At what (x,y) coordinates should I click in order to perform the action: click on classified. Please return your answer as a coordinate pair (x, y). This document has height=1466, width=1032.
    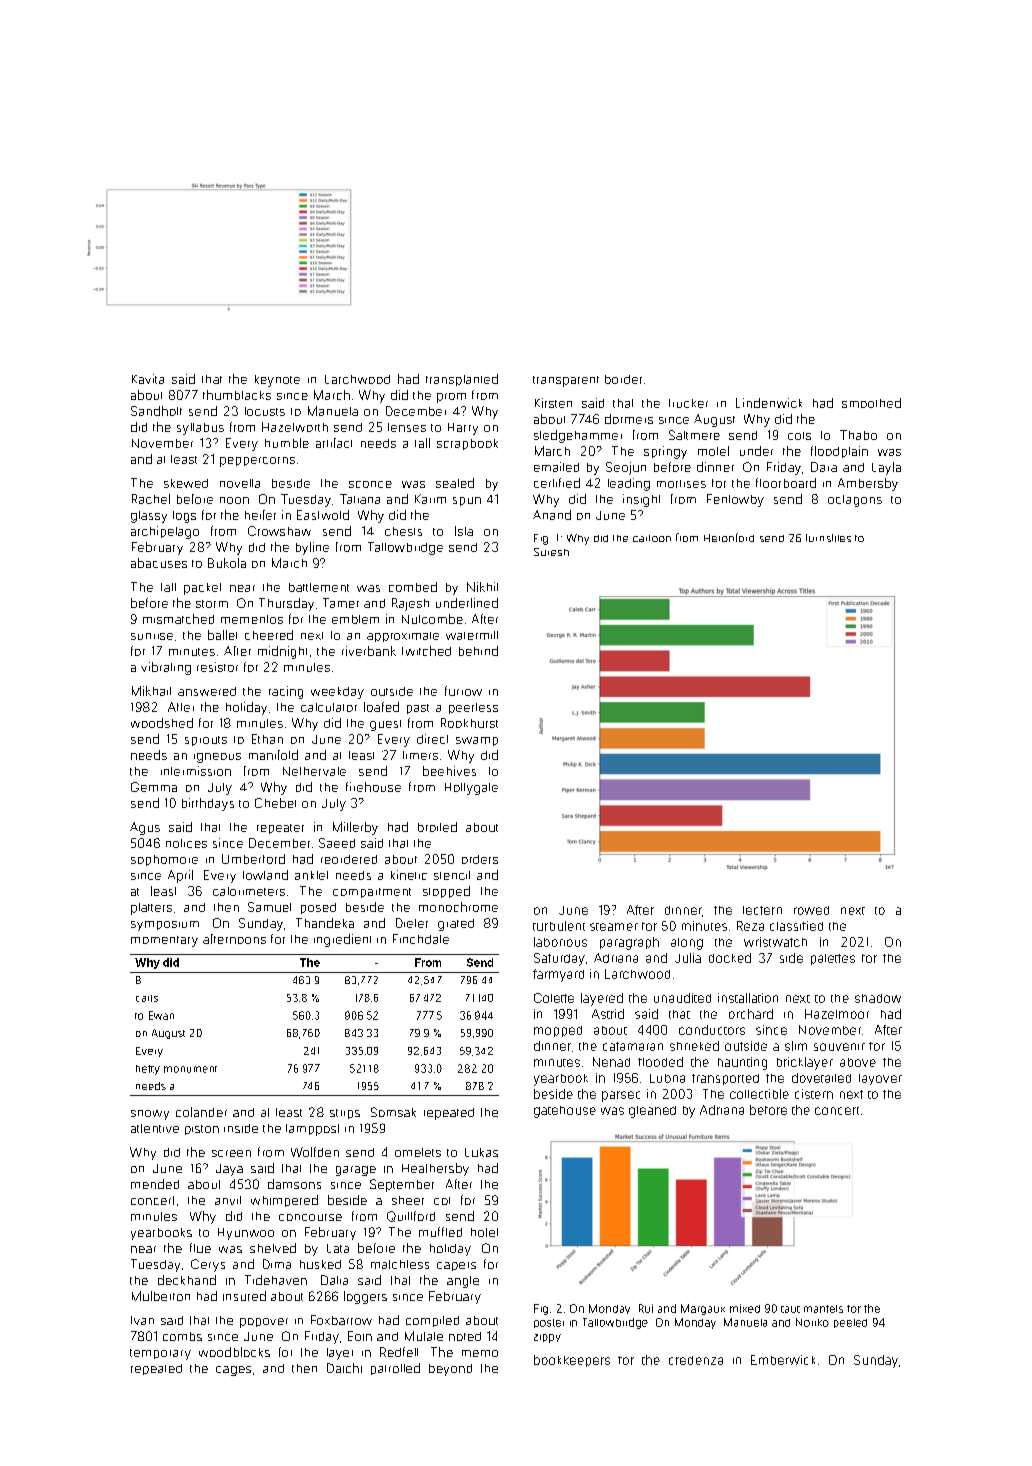
    Looking at the image, I should click on (796, 926).
